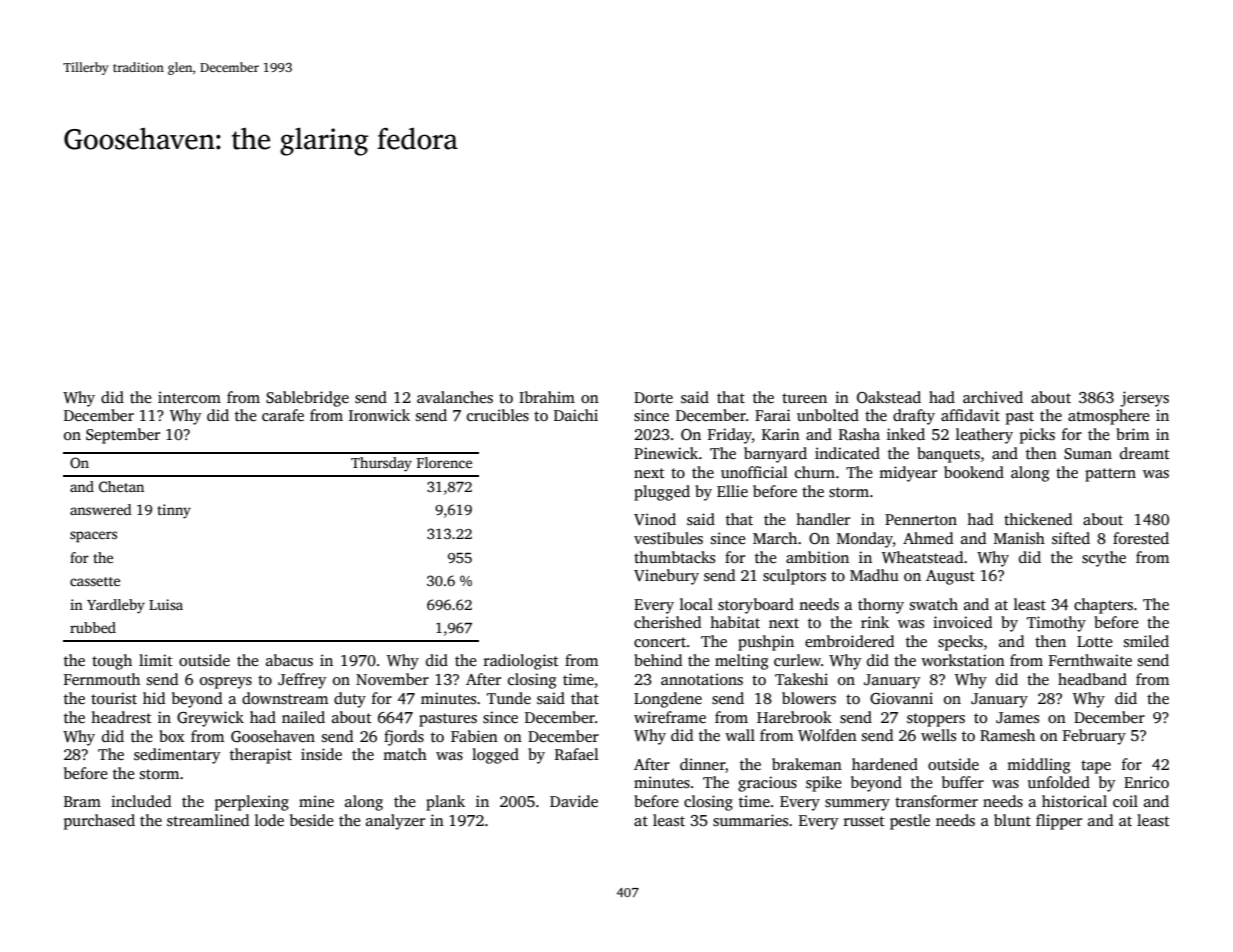 The image size is (1233, 952). I want to click on Vinebury, so click(666, 577).
